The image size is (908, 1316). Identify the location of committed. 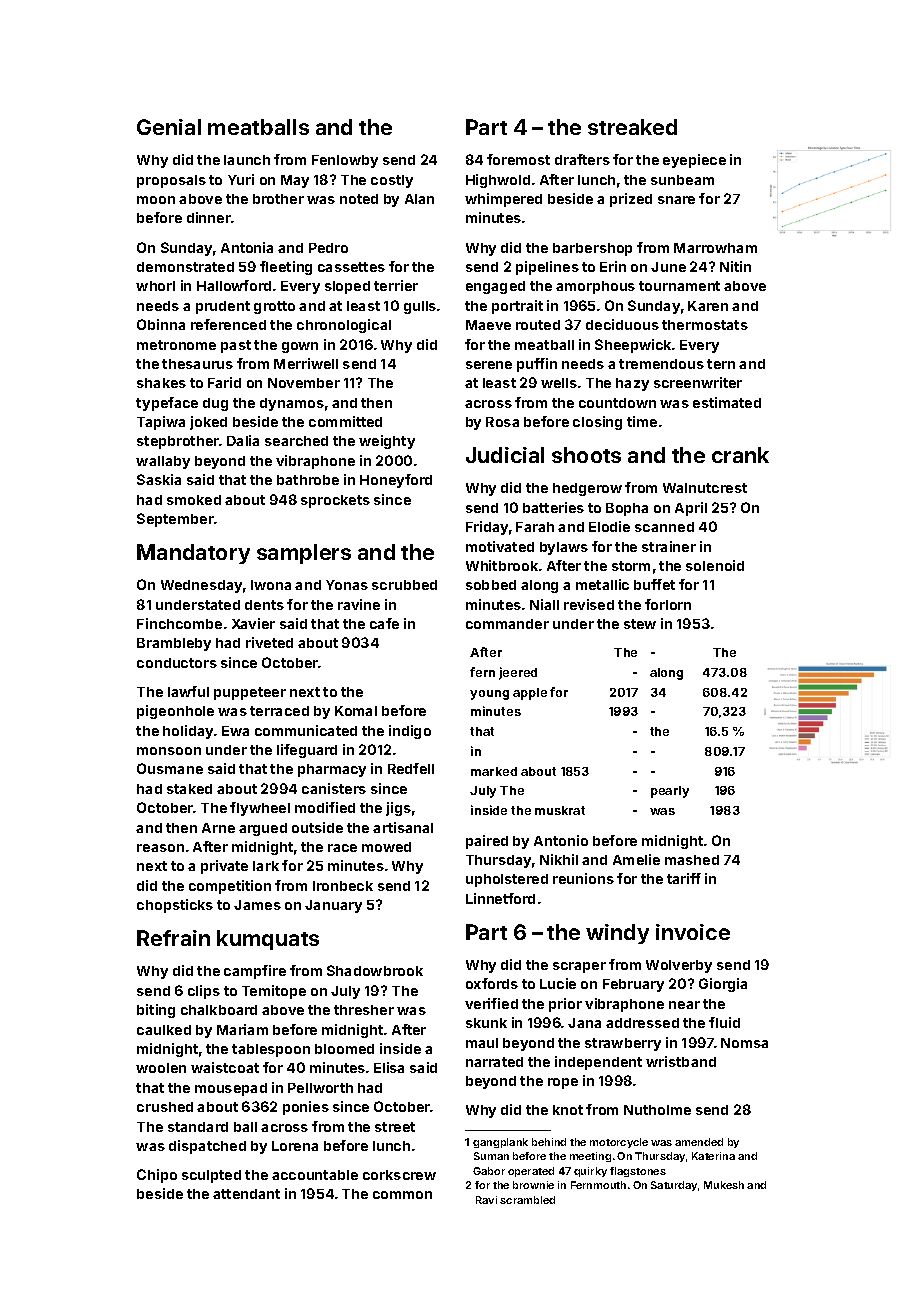
(345, 421).
